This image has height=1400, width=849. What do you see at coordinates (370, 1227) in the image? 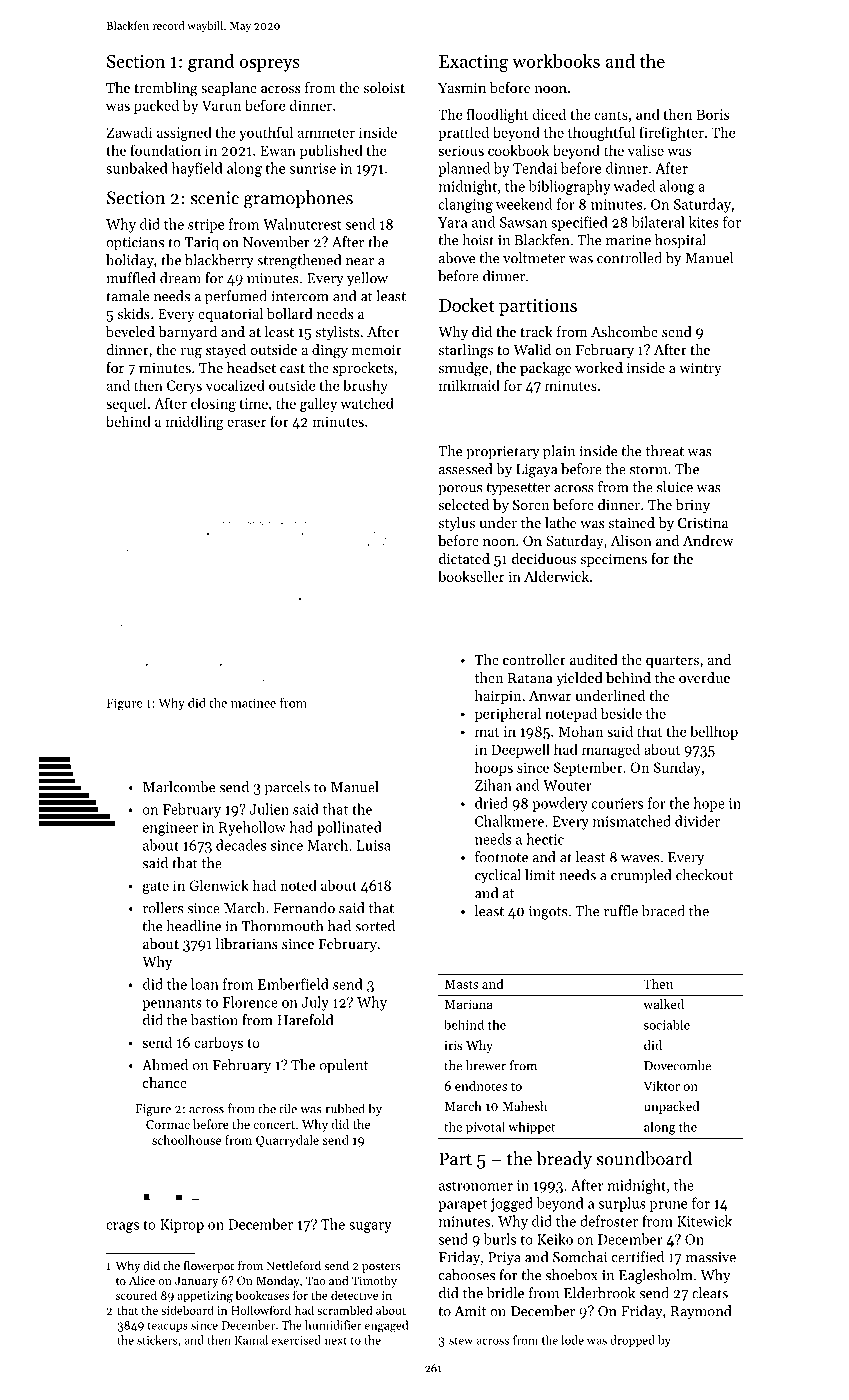
I see `sugary` at bounding box center [370, 1227].
